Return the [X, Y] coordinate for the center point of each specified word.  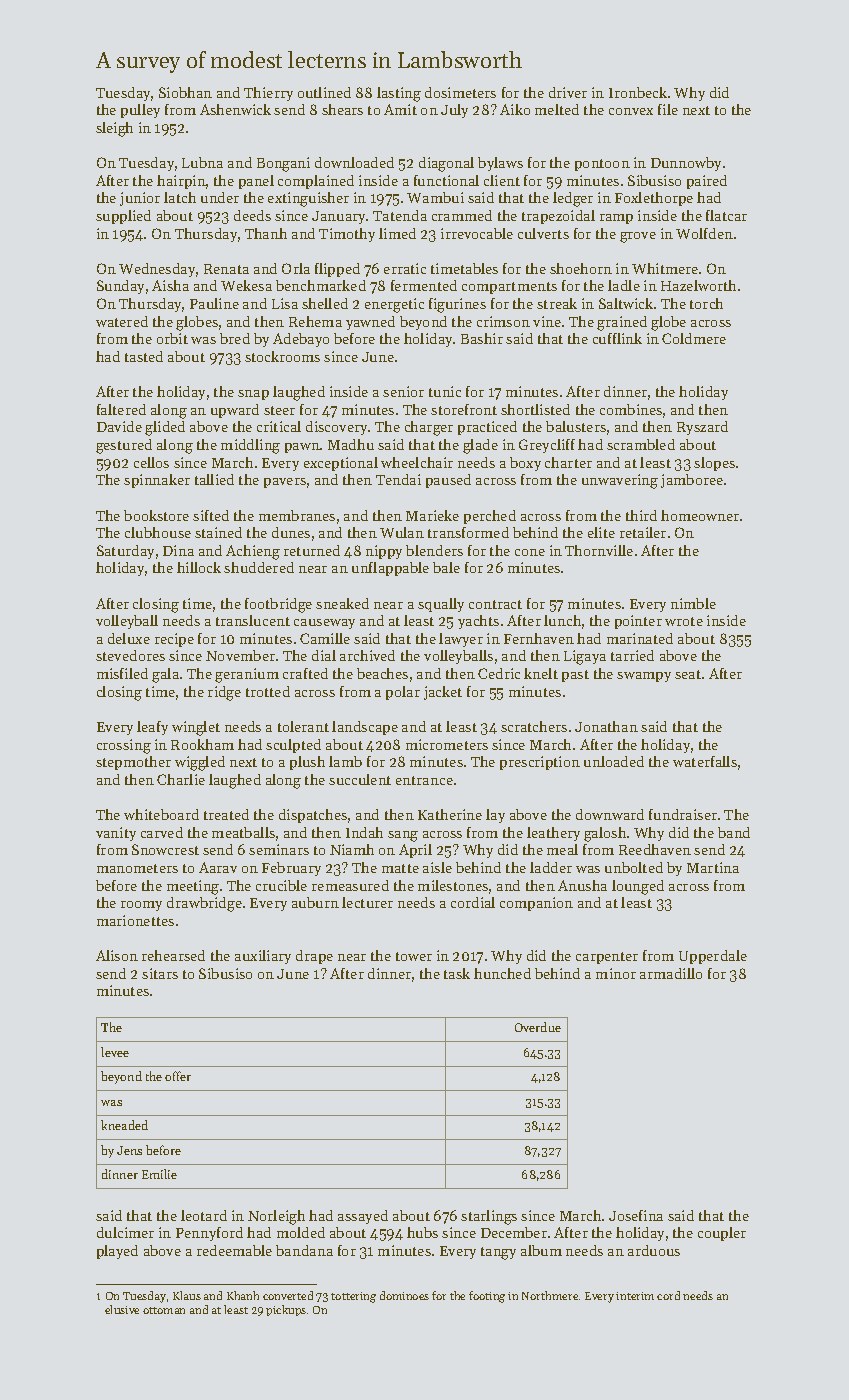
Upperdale [713, 957]
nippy [384, 552]
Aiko [515, 109]
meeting [193, 887]
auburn [315, 902]
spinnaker [157, 481]
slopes [714, 464]
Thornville [599, 550]
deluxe [129, 638]
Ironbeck [638, 92]
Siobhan [185, 92]
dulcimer [125, 1232]
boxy [525, 464]
